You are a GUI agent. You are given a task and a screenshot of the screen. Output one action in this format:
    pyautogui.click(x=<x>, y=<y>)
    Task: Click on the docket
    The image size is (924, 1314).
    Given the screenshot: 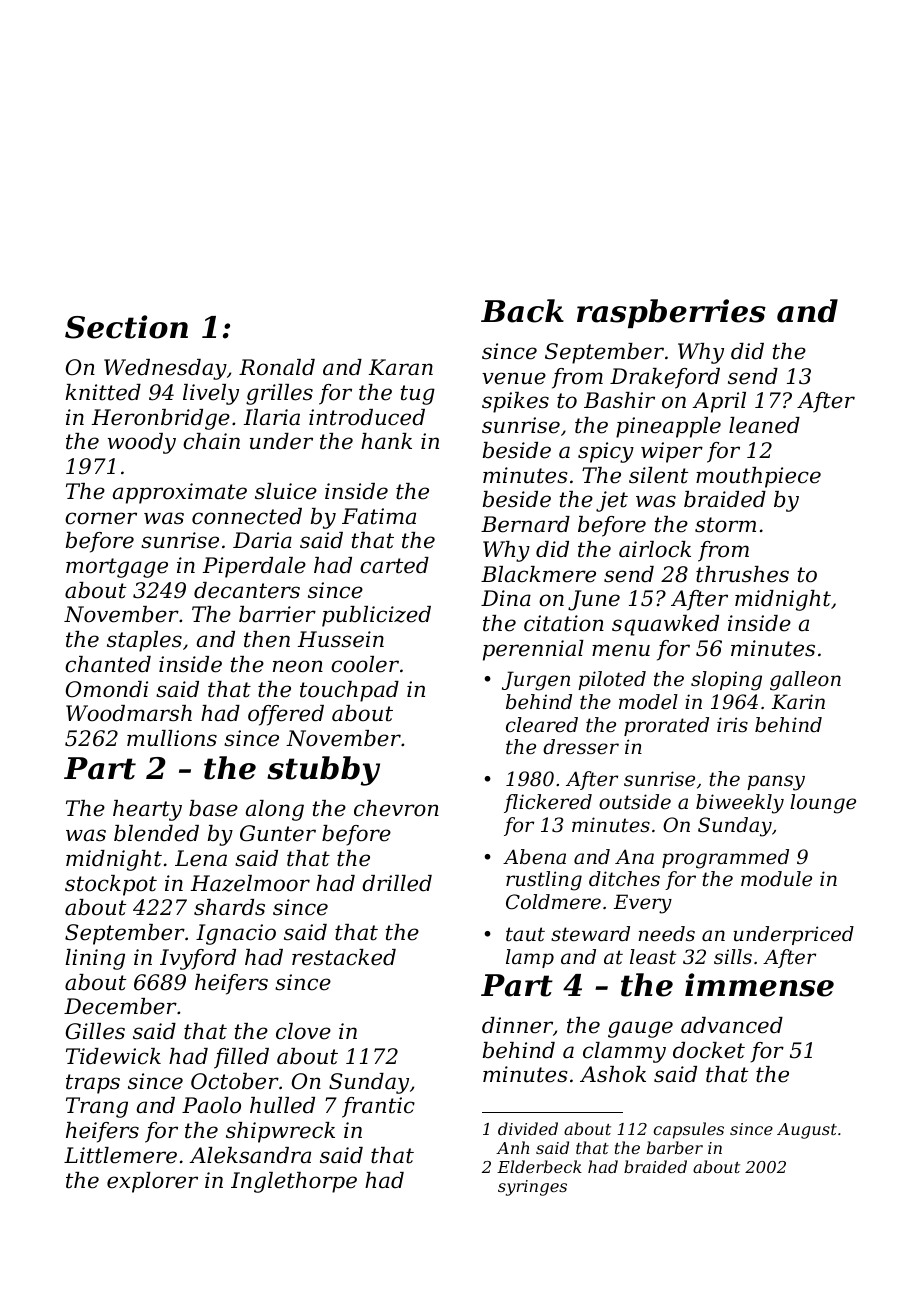 What is the action you would take?
    pyautogui.click(x=709, y=1050)
